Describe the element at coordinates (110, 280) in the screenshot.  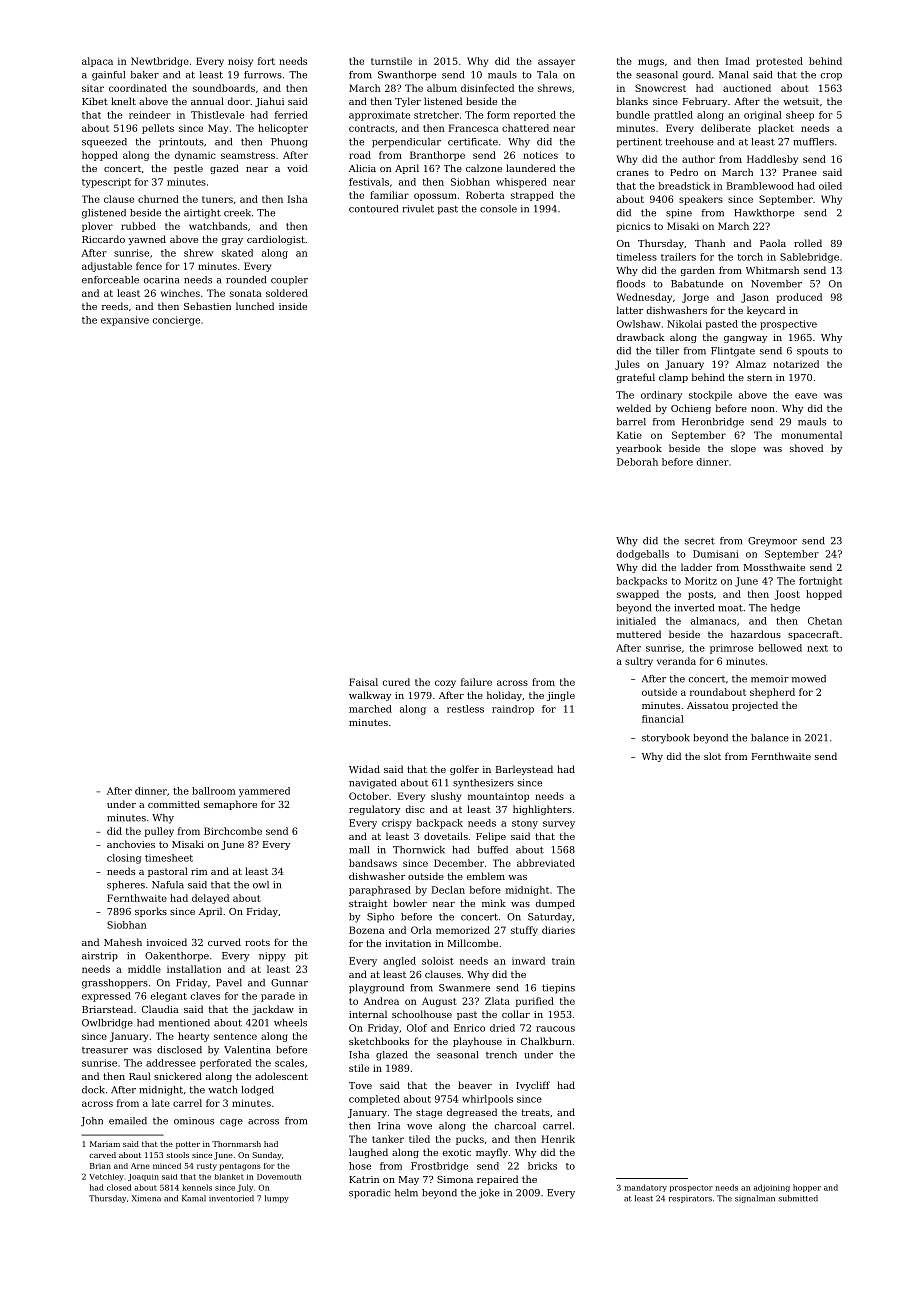
I see `enforceable` at that location.
